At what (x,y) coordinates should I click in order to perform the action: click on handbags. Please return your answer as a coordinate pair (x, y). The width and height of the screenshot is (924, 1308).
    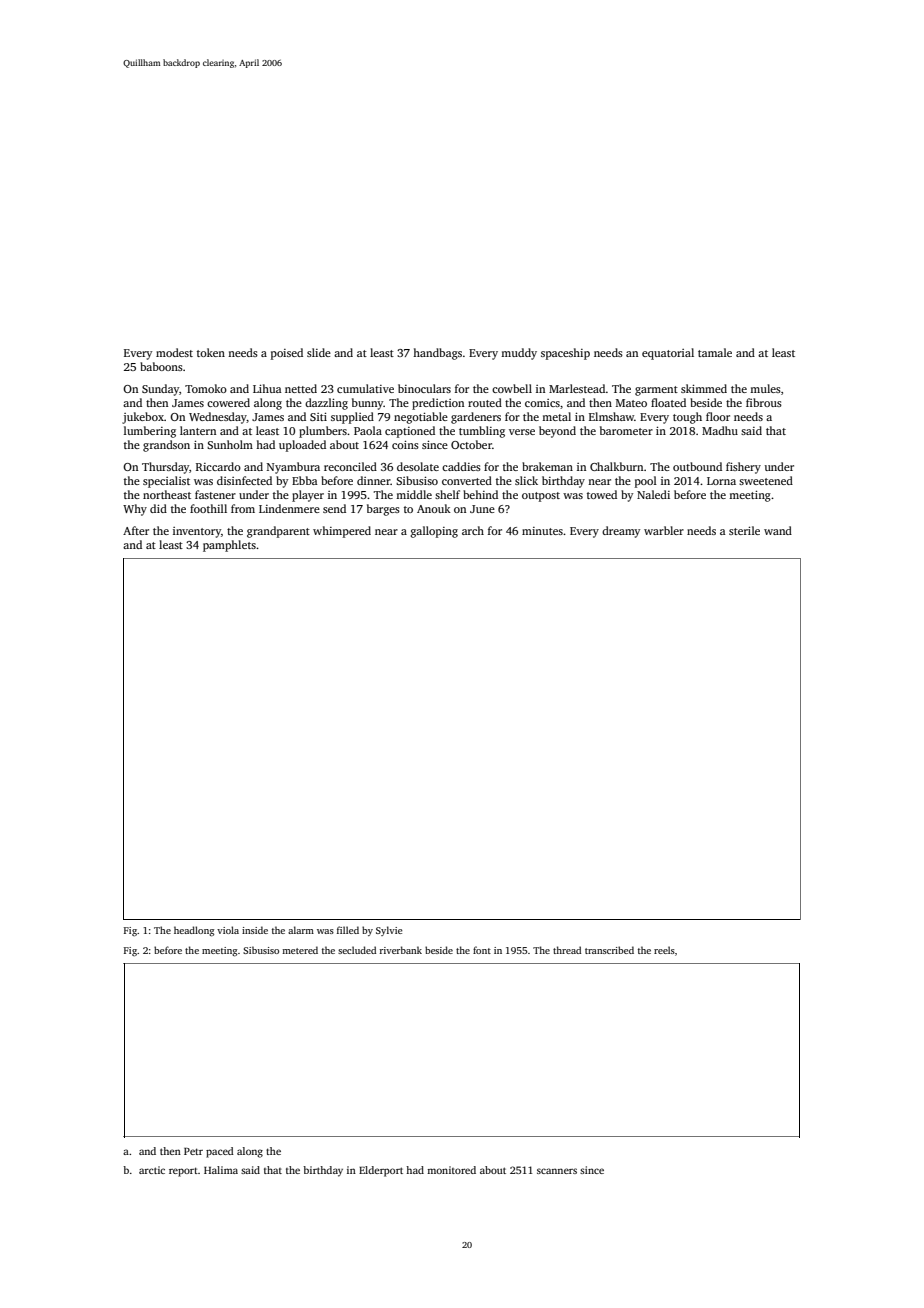
    Looking at the image, I should click on (437, 354).
